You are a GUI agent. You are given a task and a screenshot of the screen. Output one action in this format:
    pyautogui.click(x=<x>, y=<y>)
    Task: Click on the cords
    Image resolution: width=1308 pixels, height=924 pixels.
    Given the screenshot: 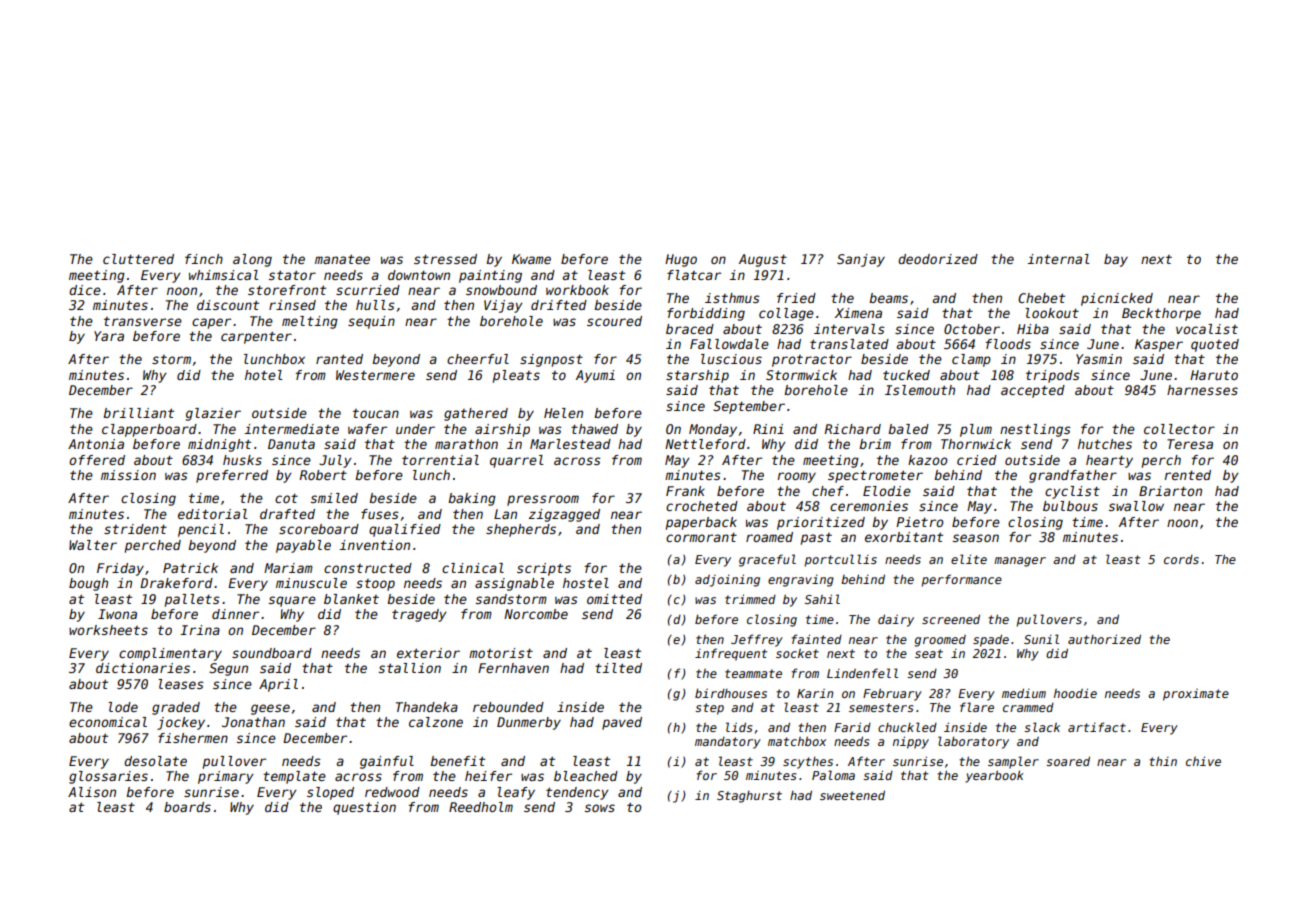 What is the action you would take?
    pyautogui.click(x=1181, y=559)
